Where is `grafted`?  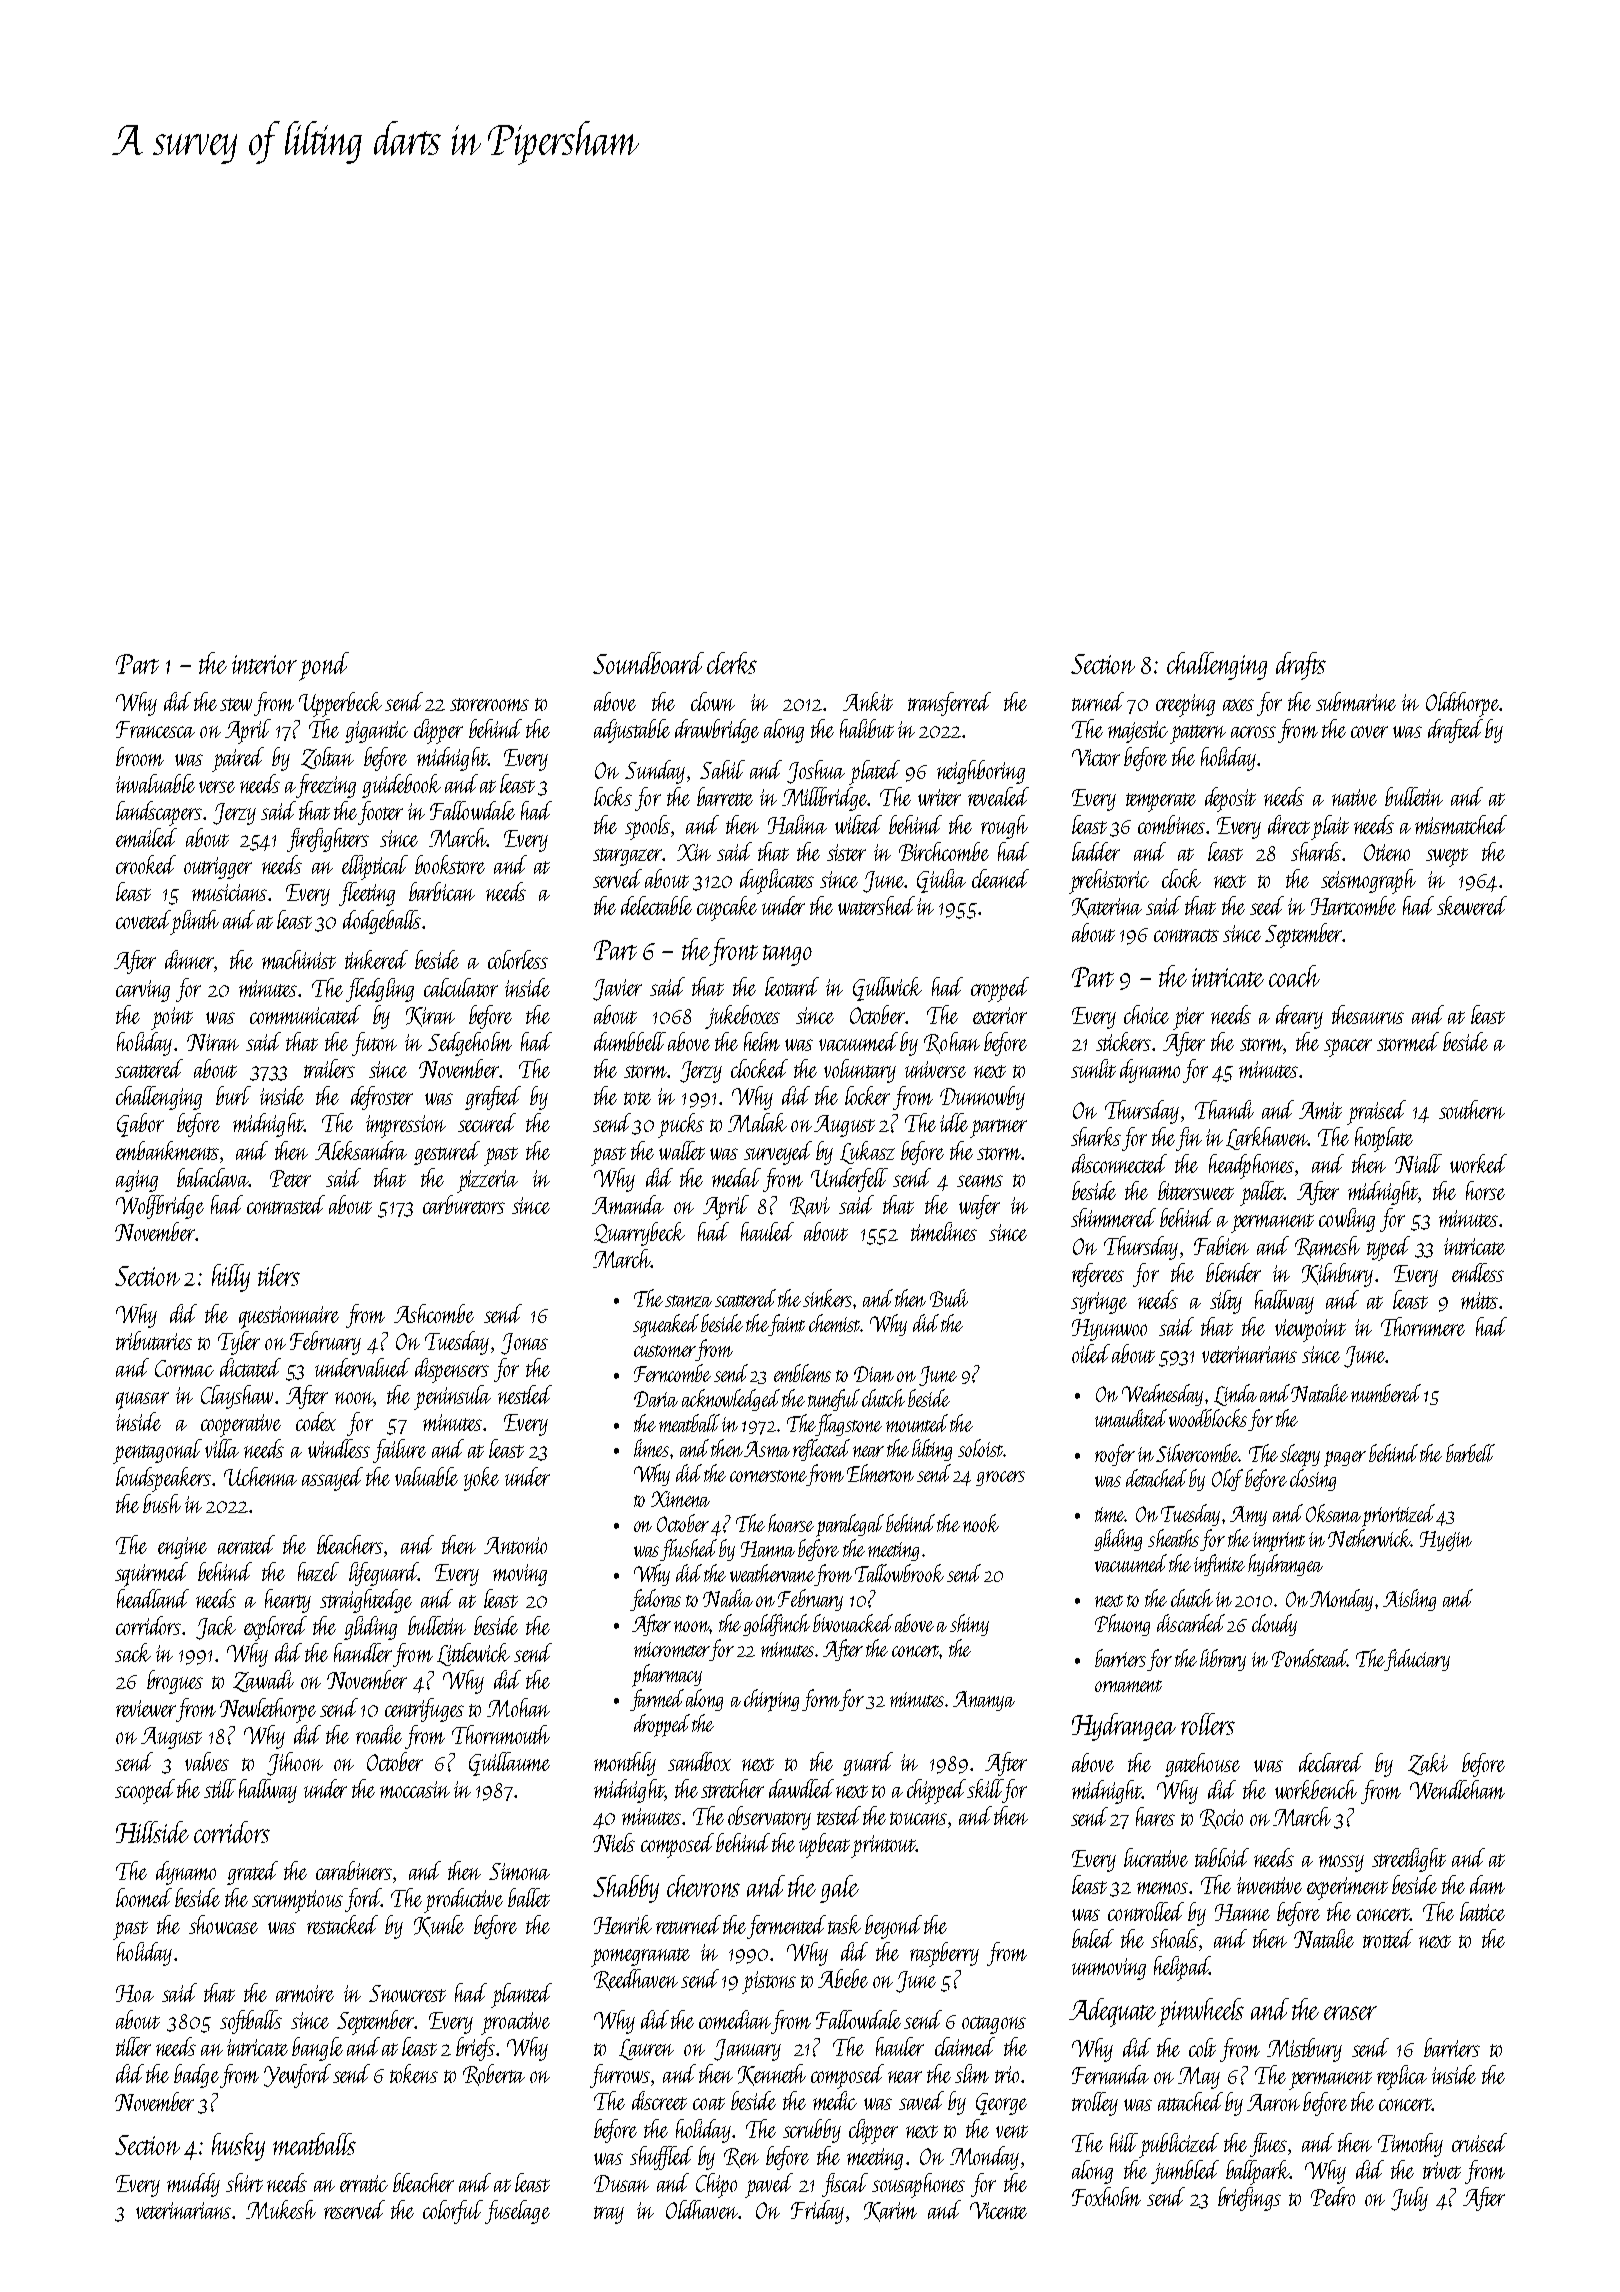
grafted is located at coordinates (493, 1098).
